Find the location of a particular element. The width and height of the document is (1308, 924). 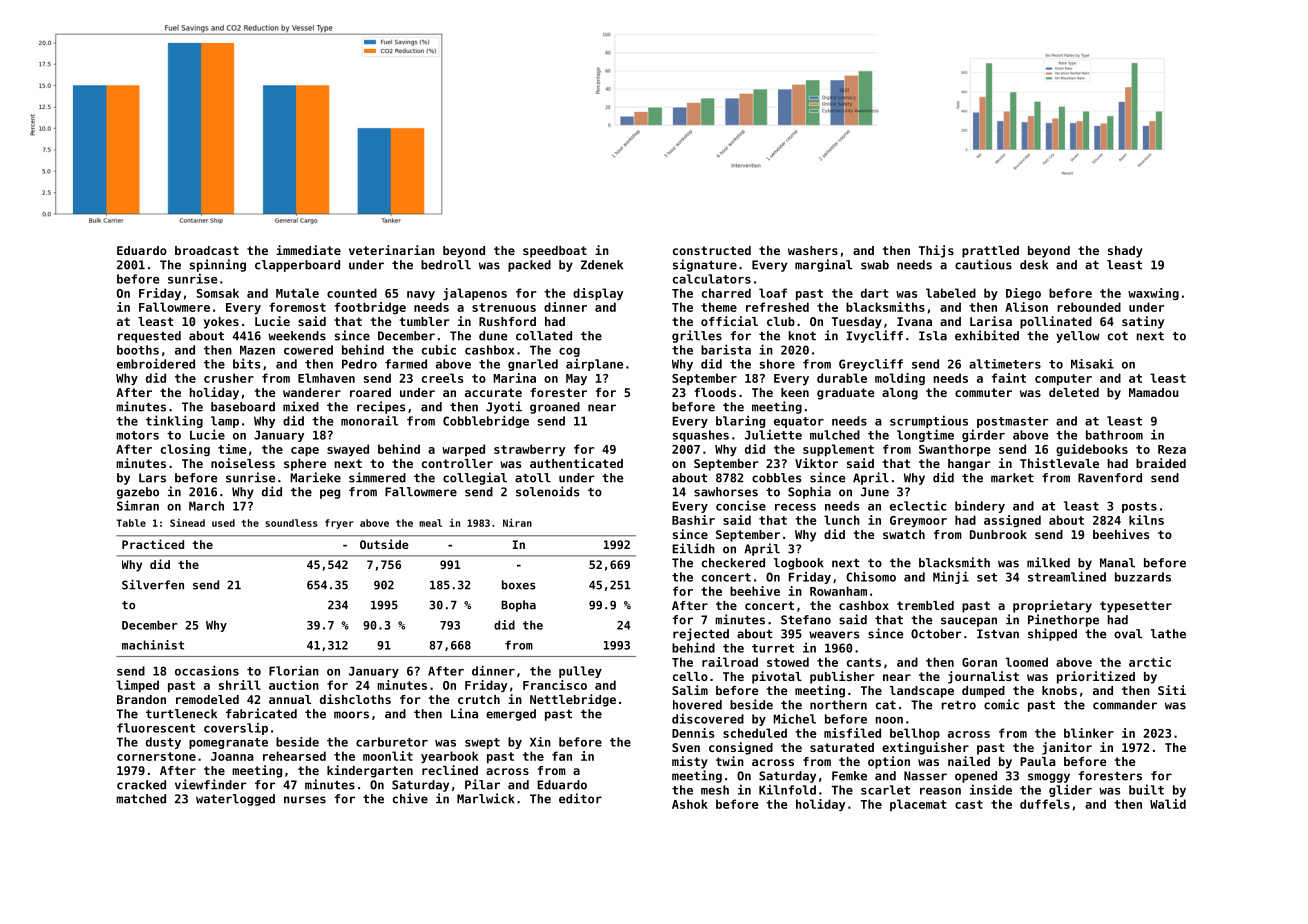

Minji is located at coordinates (951, 577).
